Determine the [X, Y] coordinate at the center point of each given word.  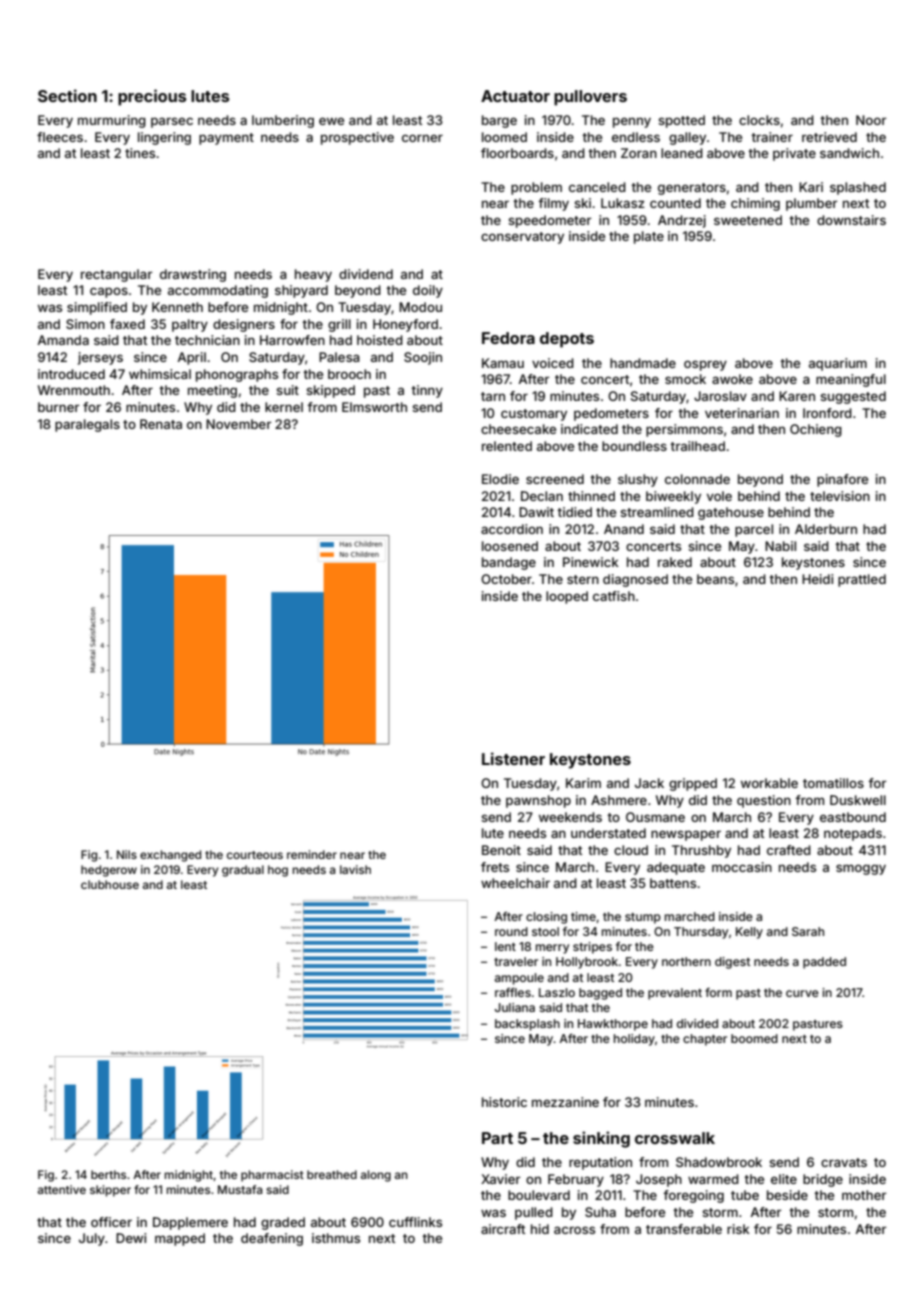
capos [109, 292]
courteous [255, 855]
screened [555, 479]
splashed [858, 188]
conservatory [522, 238]
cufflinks [415, 1222]
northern [686, 961]
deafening [272, 1239]
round [511, 931]
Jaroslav [720, 396]
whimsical [160, 374]
